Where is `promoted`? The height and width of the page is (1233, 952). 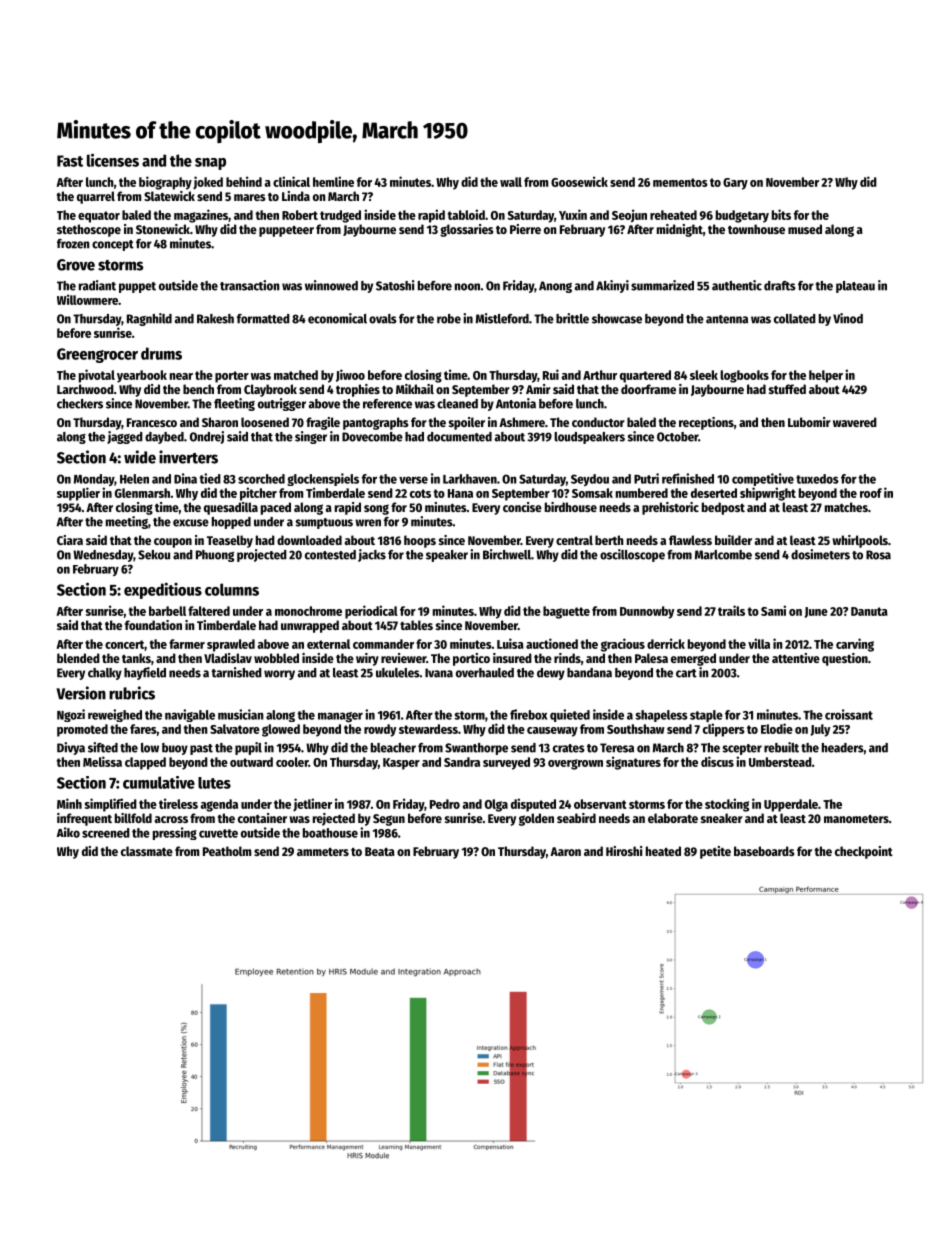
promoted is located at coordinates (82, 730).
